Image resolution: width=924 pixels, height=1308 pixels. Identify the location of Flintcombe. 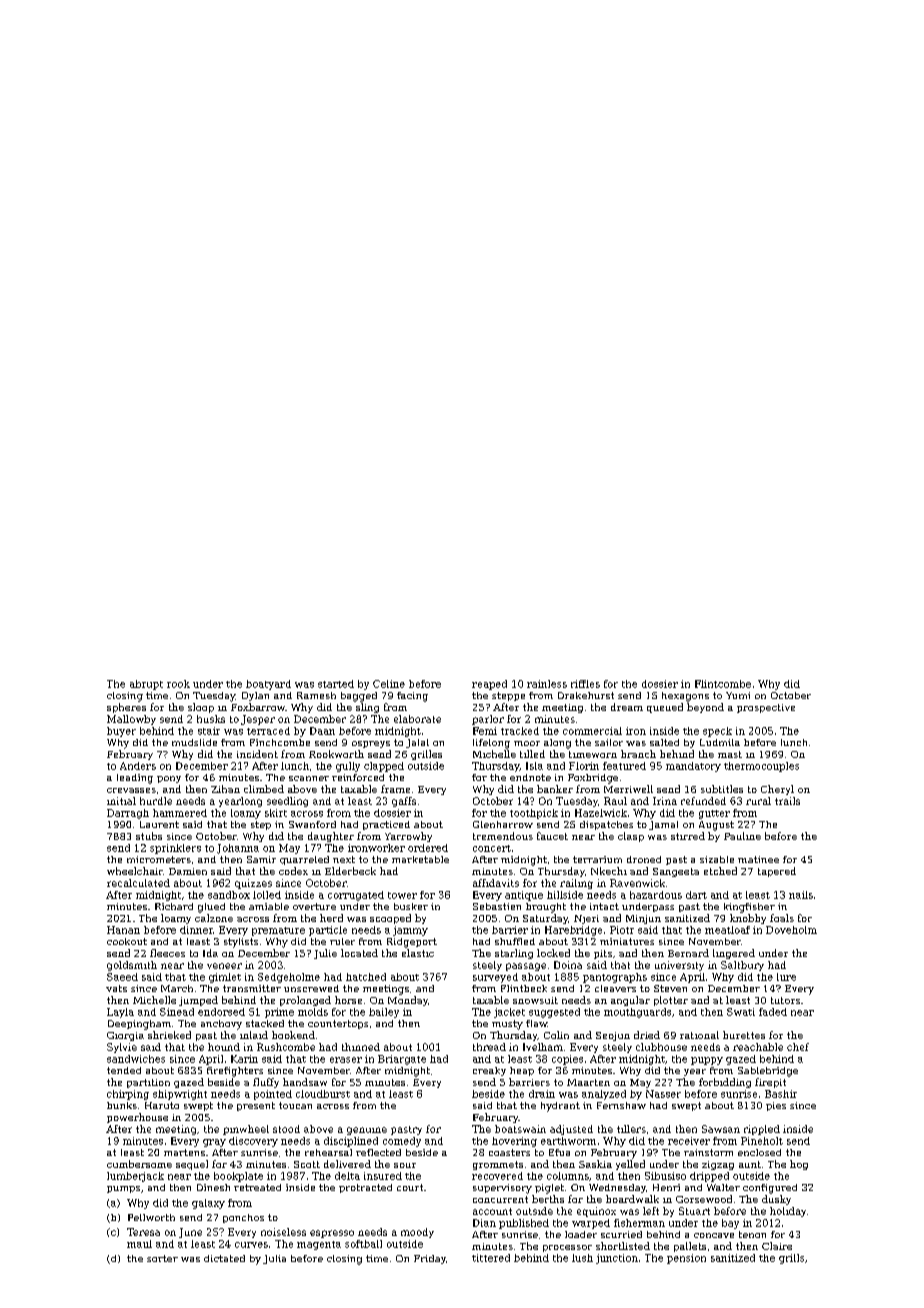
(723, 684).
